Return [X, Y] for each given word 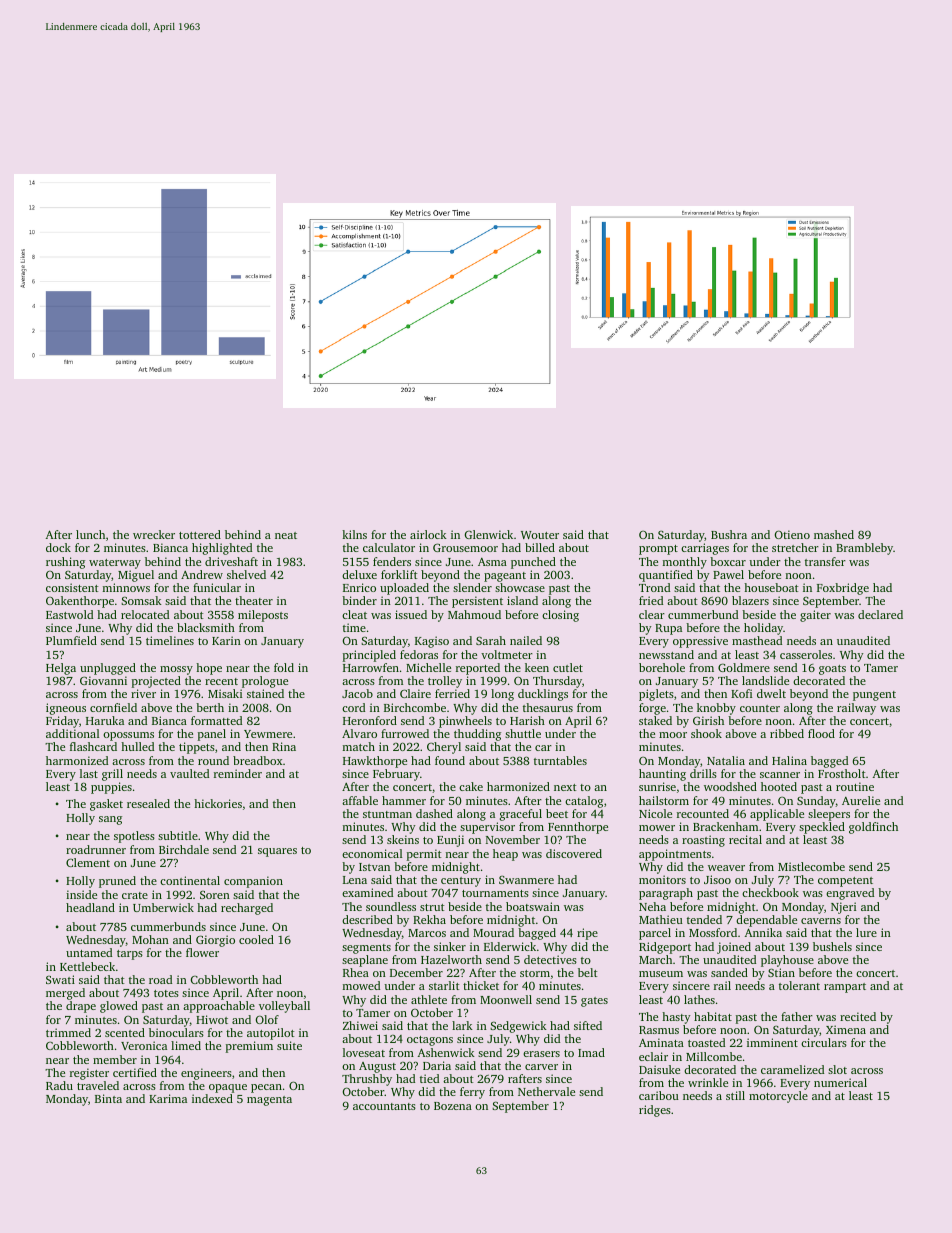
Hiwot [212, 1019]
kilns [354, 534]
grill [112, 775]
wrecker [154, 534]
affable [360, 800]
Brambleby [864, 549]
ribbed [787, 733]
